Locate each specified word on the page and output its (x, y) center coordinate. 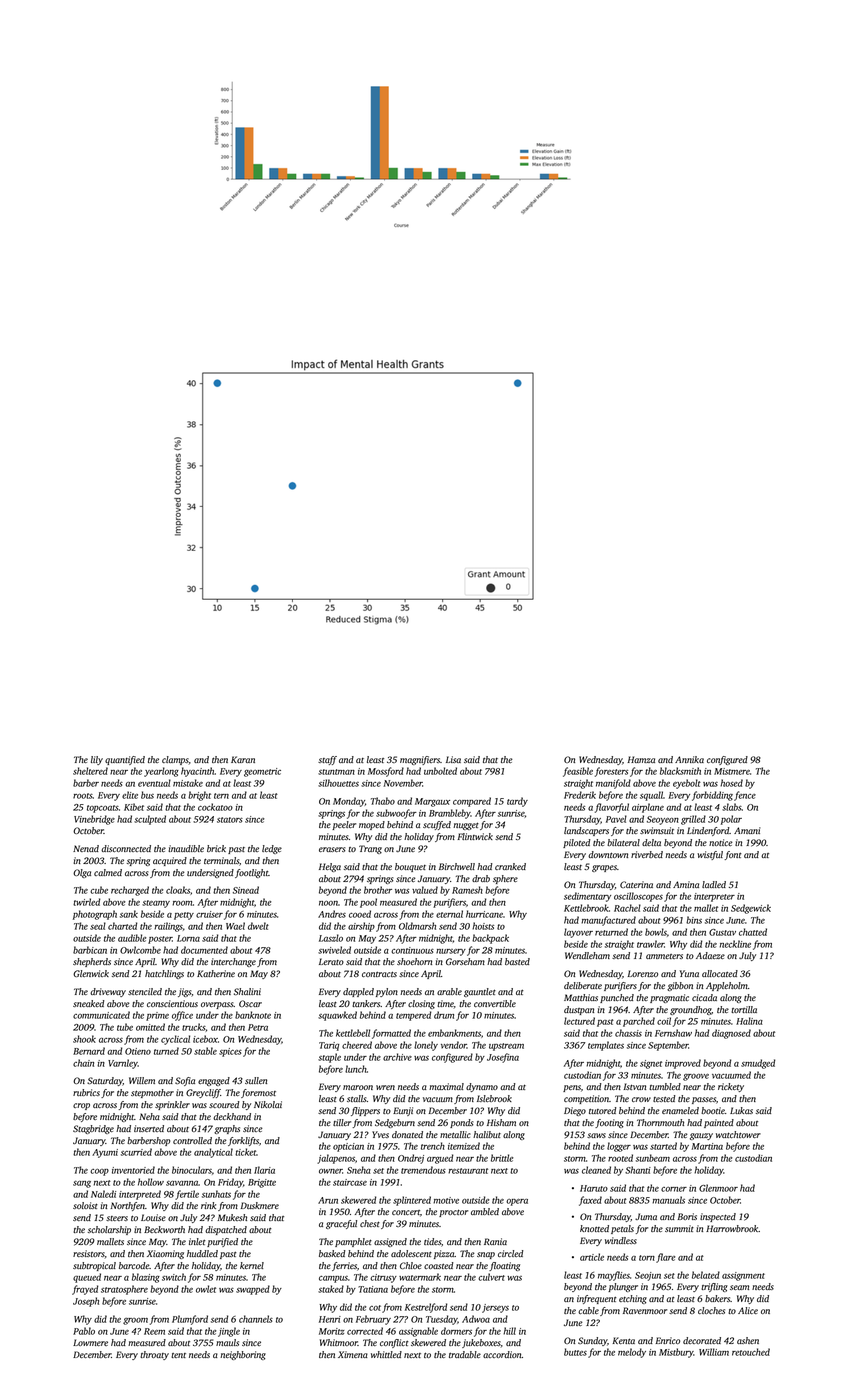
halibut (487, 1134)
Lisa (453, 759)
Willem (142, 1080)
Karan (243, 759)
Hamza (641, 759)
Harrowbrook (732, 1228)
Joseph (86, 1302)
